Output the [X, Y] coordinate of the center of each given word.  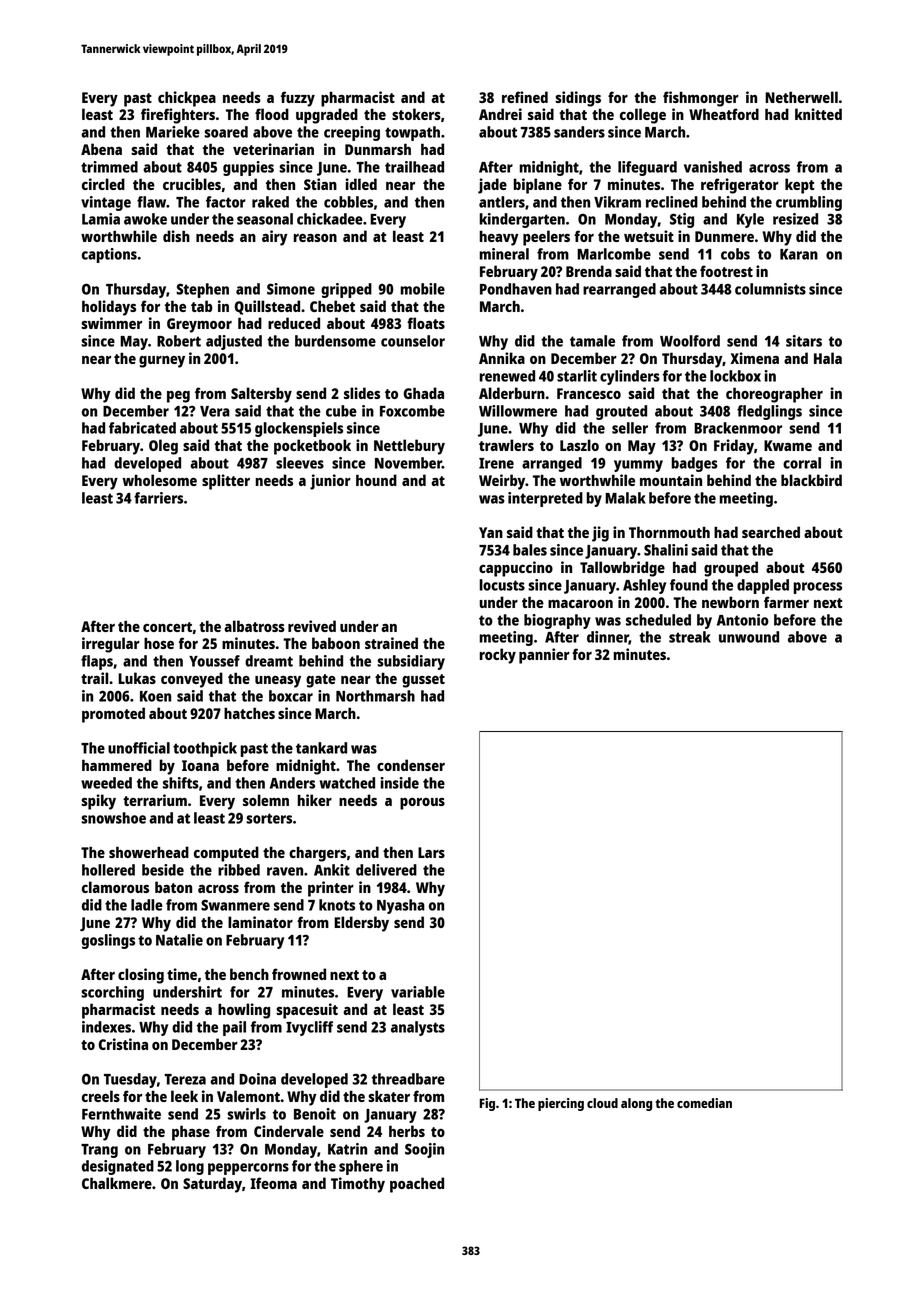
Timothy [358, 1185]
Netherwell [801, 97]
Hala [828, 358]
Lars [431, 852]
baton [173, 887]
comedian [704, 1103]
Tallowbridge [622, 569]
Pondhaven [516, 289]
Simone [291, 289]
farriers [158, 498]
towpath [412, 133]
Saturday [212, 1185]
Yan [491, 532]
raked [270, 202]
